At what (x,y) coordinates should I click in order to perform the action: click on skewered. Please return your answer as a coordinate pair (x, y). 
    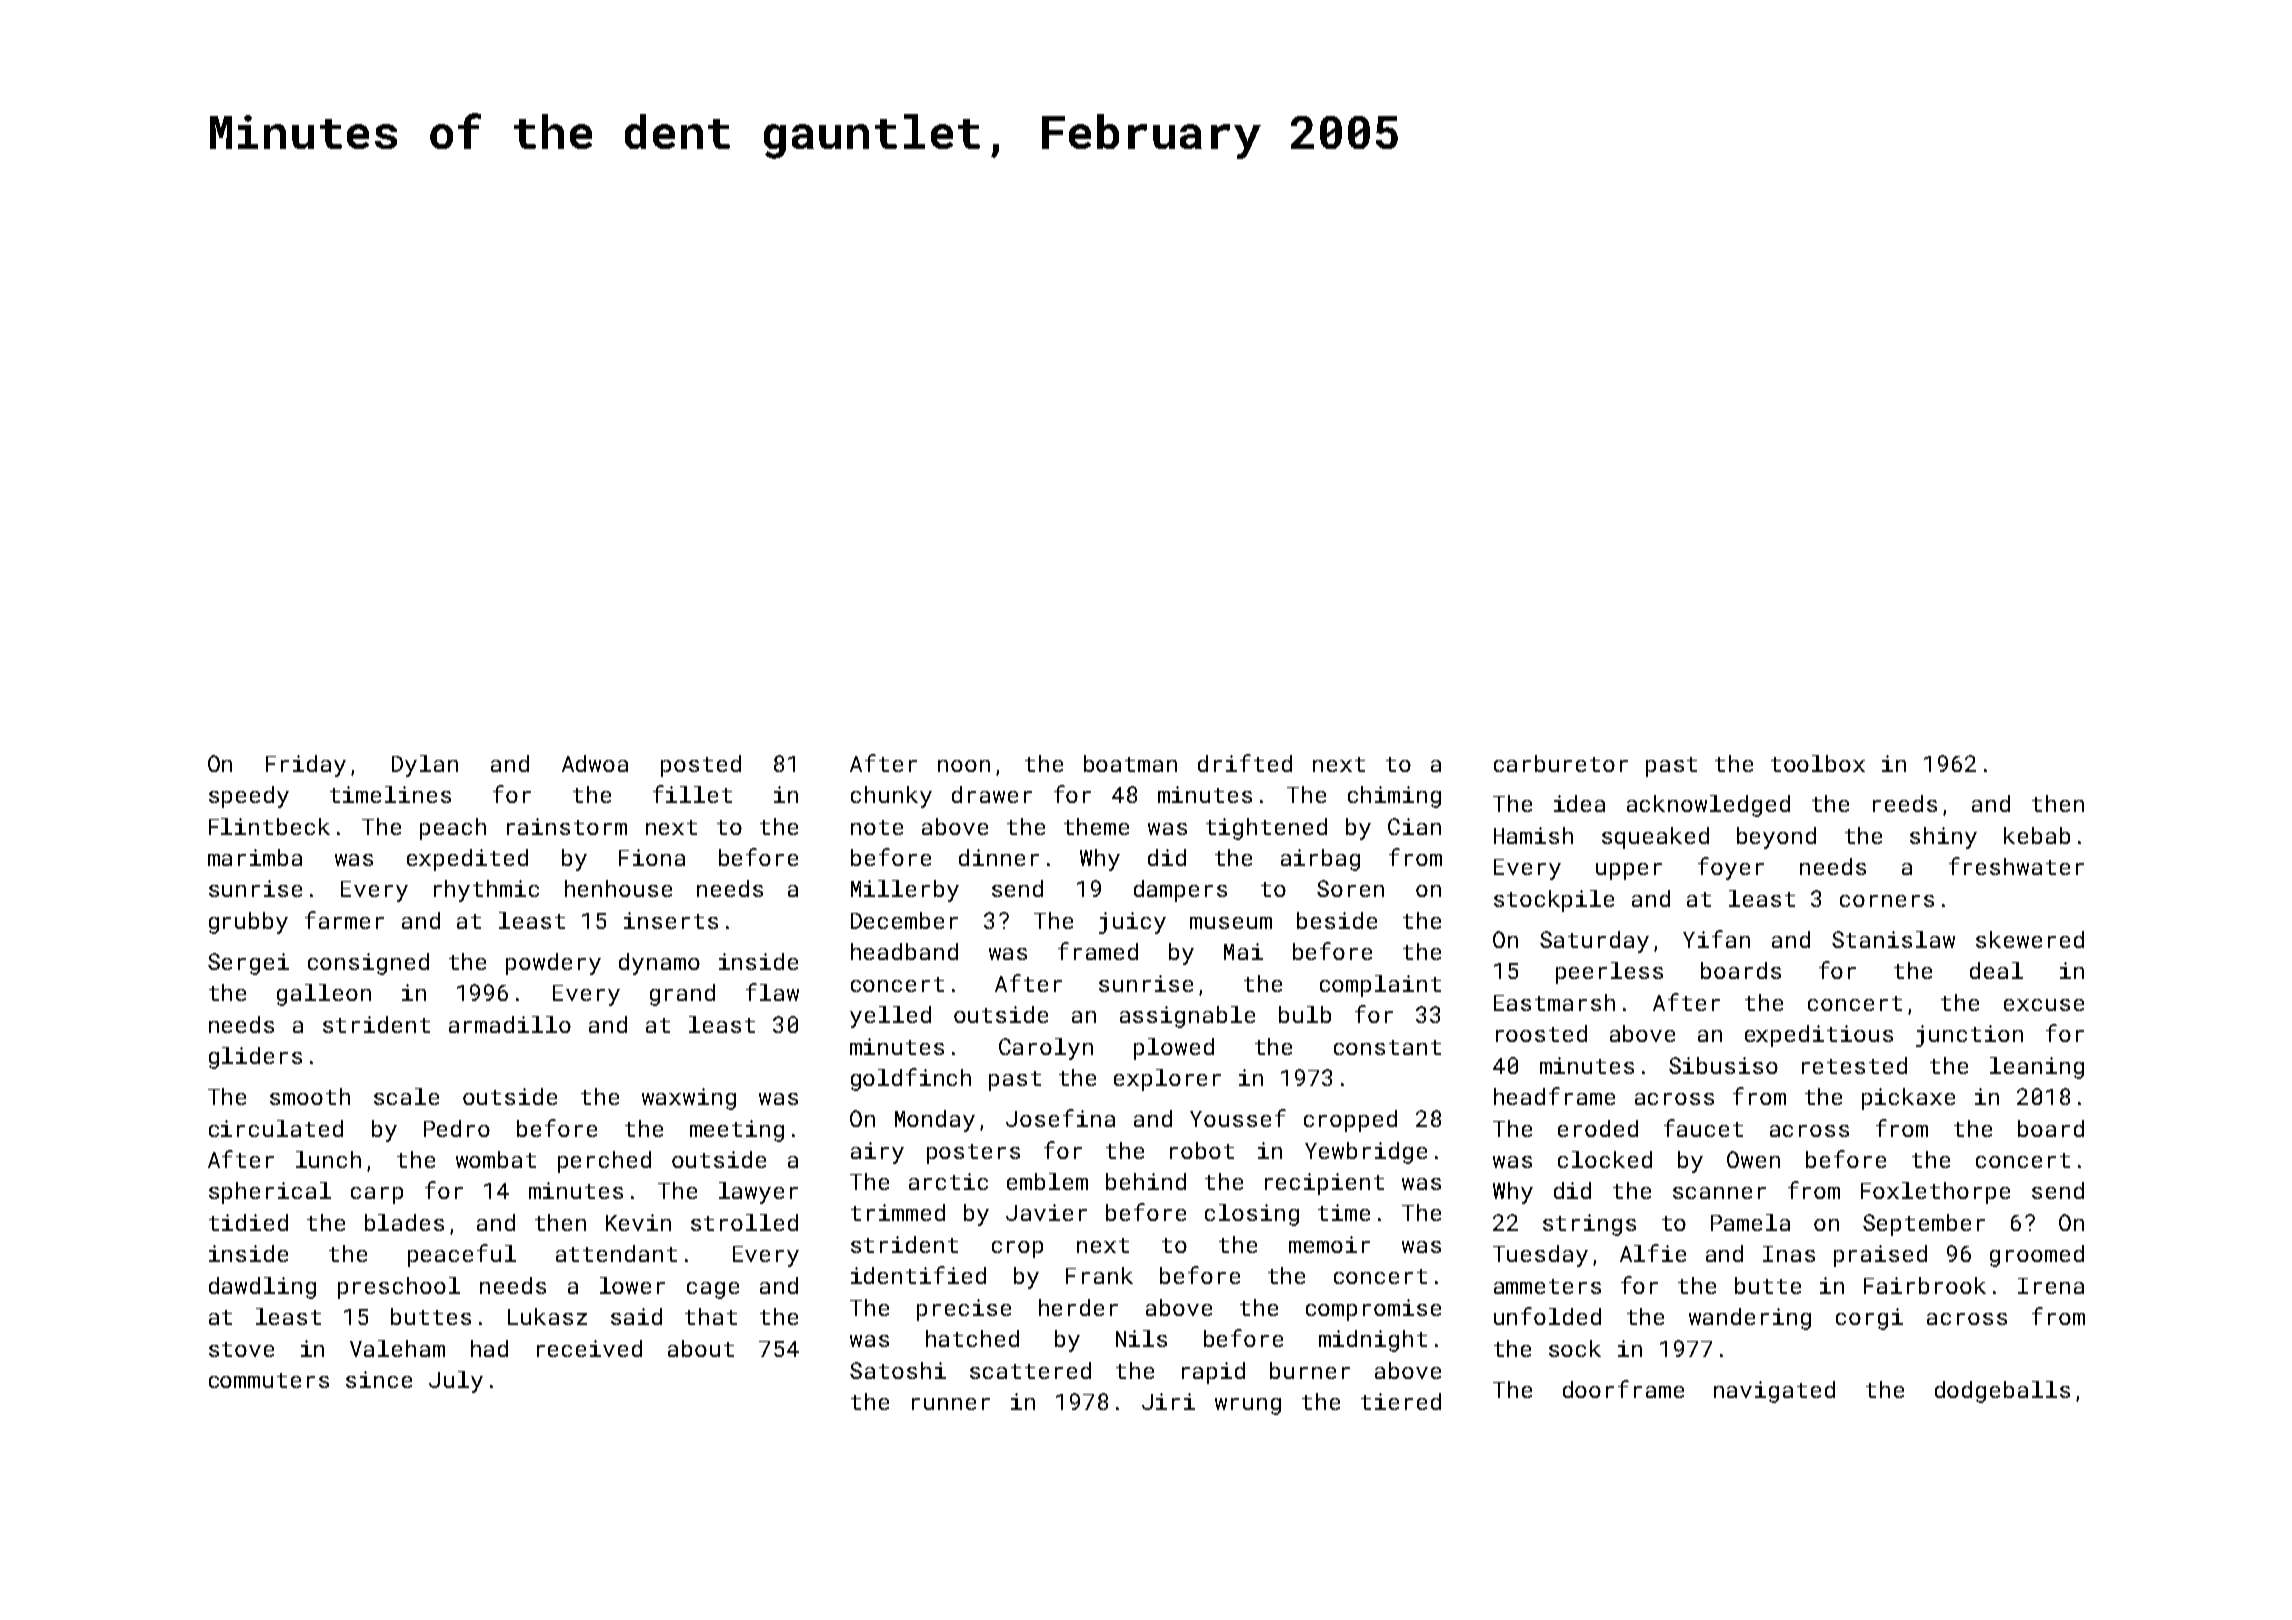
    Looking at the image, I should click on (2030, 939).
